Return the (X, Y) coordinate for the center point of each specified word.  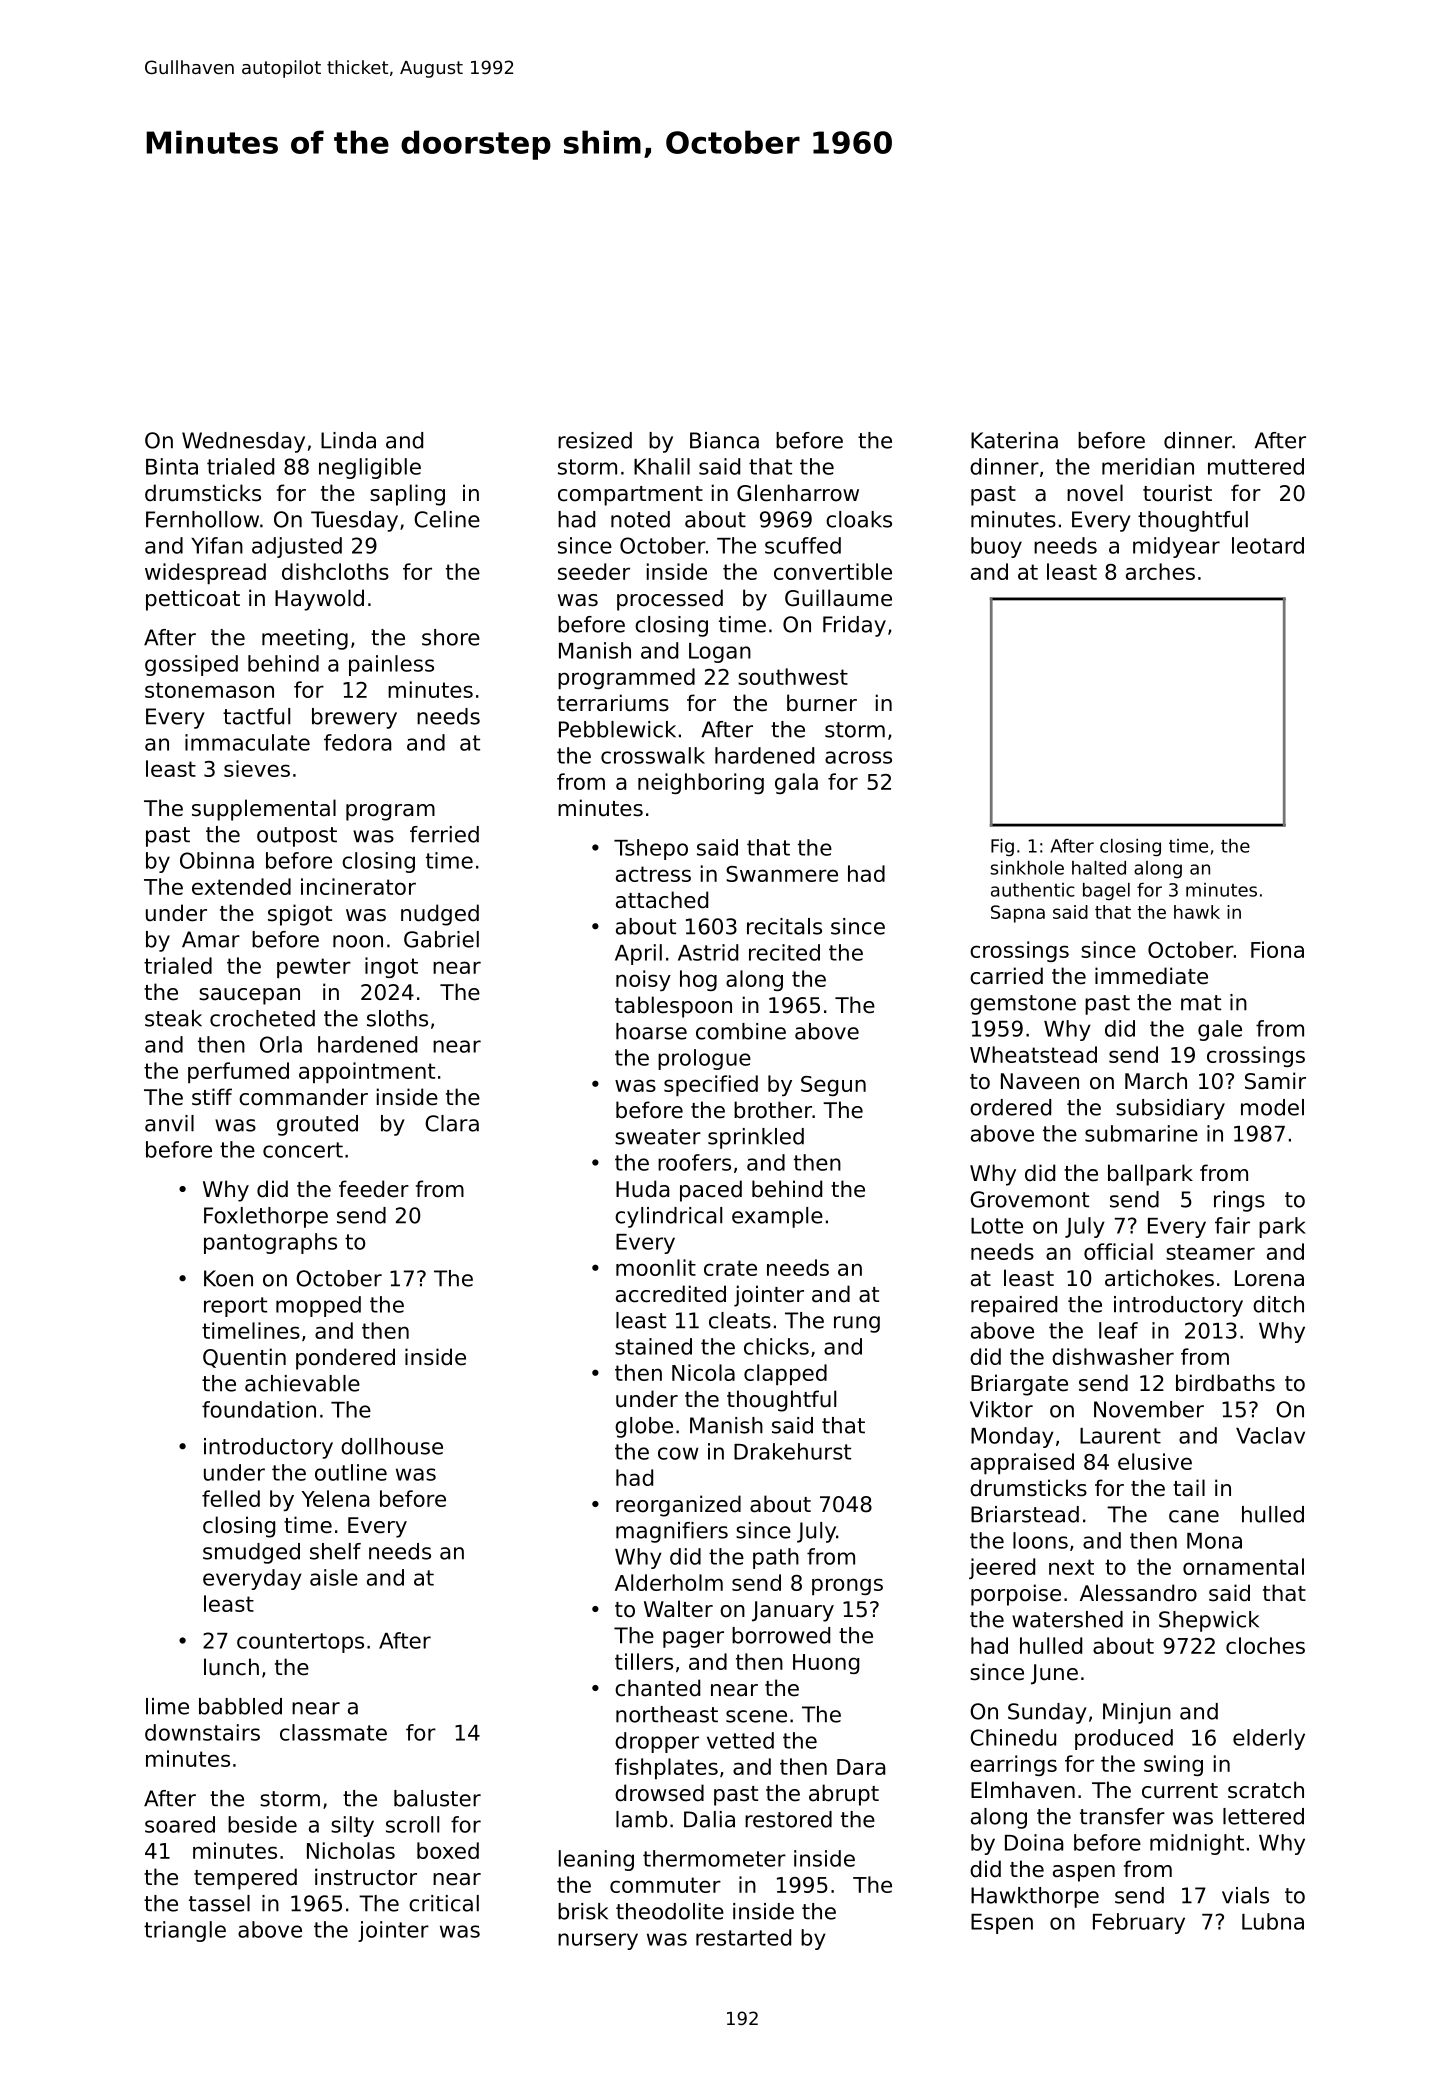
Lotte (997, 1226)
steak (173, 1018)
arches (1160, 571)
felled (231, 1498)
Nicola (703, 1372)
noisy (643, 980)
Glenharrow (798, 493)
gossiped (191, 665)
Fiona (1277, 949)
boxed (448, 1850)
